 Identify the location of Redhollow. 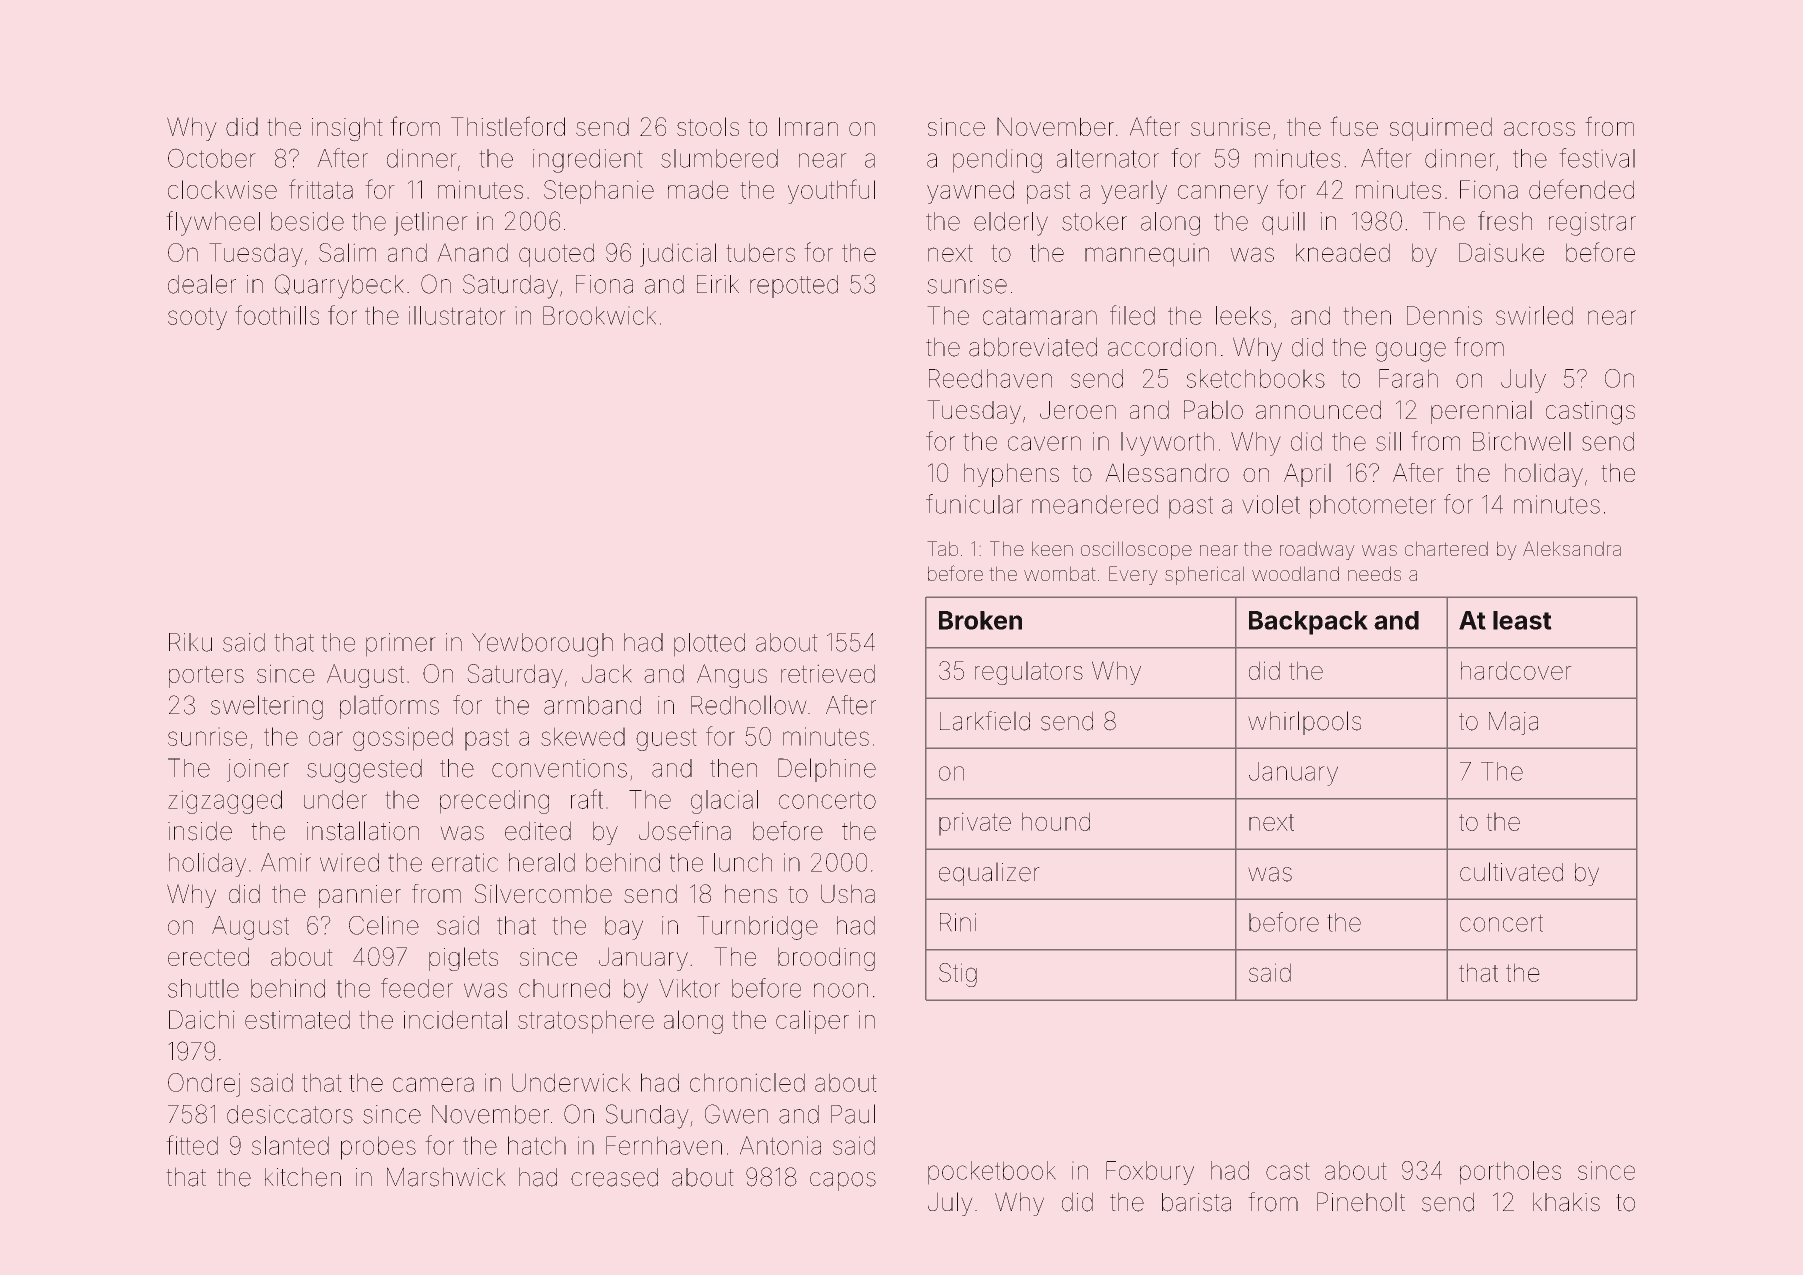
(749, 705).
